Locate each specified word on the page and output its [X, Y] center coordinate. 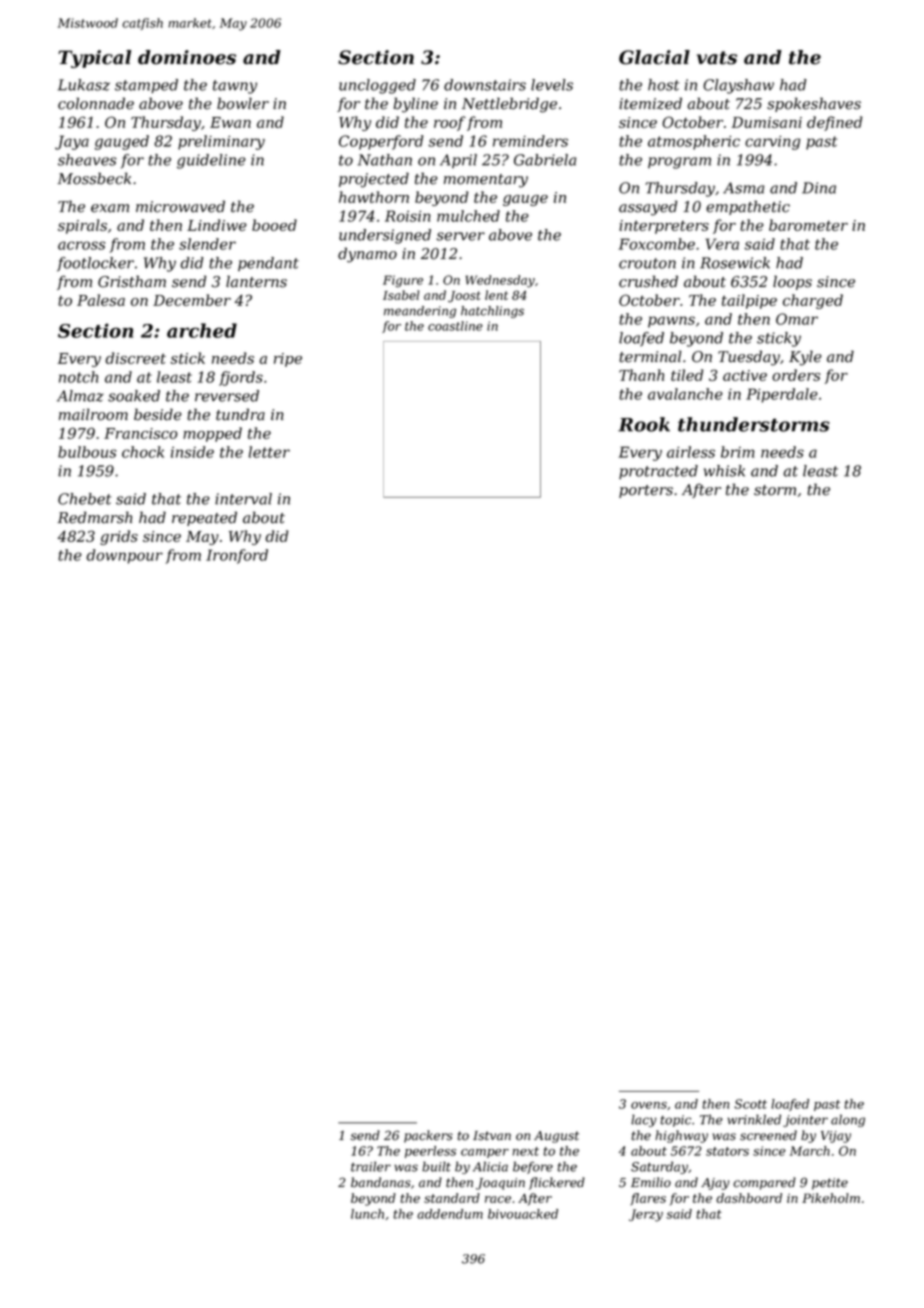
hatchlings [492, 312]
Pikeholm [831, 1198]
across [81, 245]
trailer [371, 1166]
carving [772, 143]
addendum [450, 1214]
